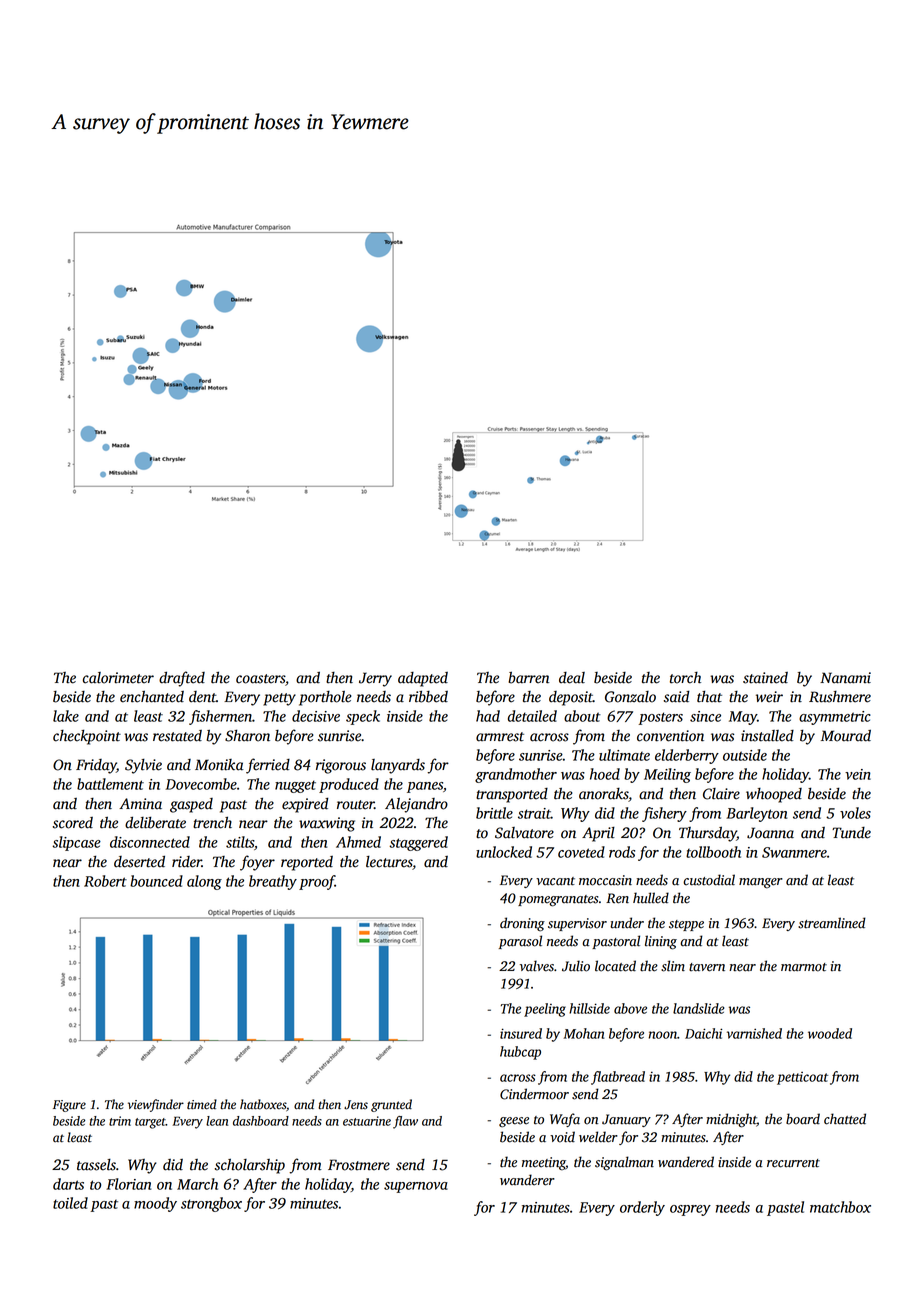 The image size is (924, 1308). What do you see at coordinates (504, 852) in the document?
I see `unlocked` at bounding box center [504, 852].
